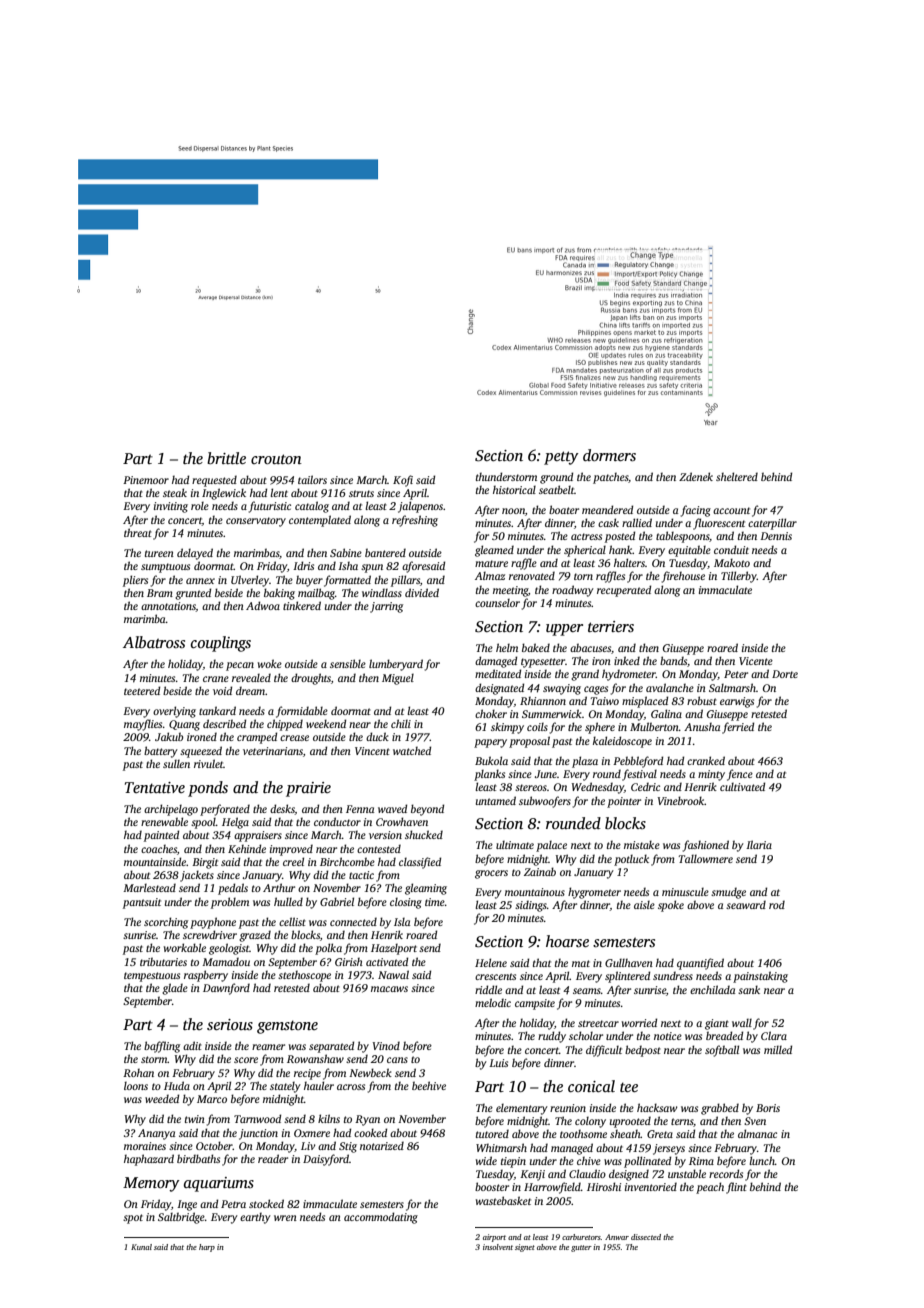 This document has width=924, height=1308. I want to click on Dawnford, so click(226, 989).
